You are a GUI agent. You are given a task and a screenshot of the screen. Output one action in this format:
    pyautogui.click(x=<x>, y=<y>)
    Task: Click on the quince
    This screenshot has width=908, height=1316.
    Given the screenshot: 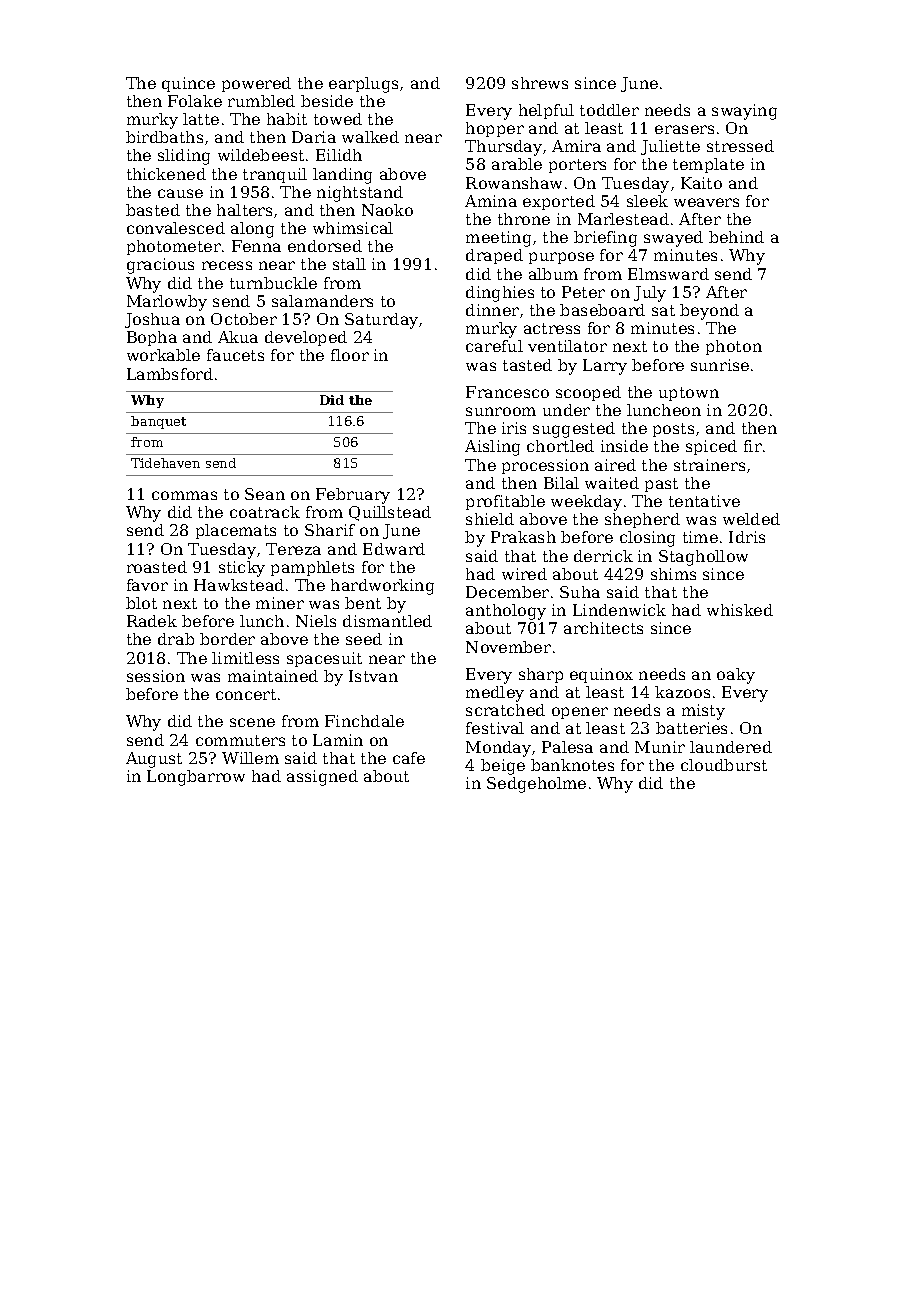 What is the action you would take?
    pyautogui.click(x=188, y=84)
